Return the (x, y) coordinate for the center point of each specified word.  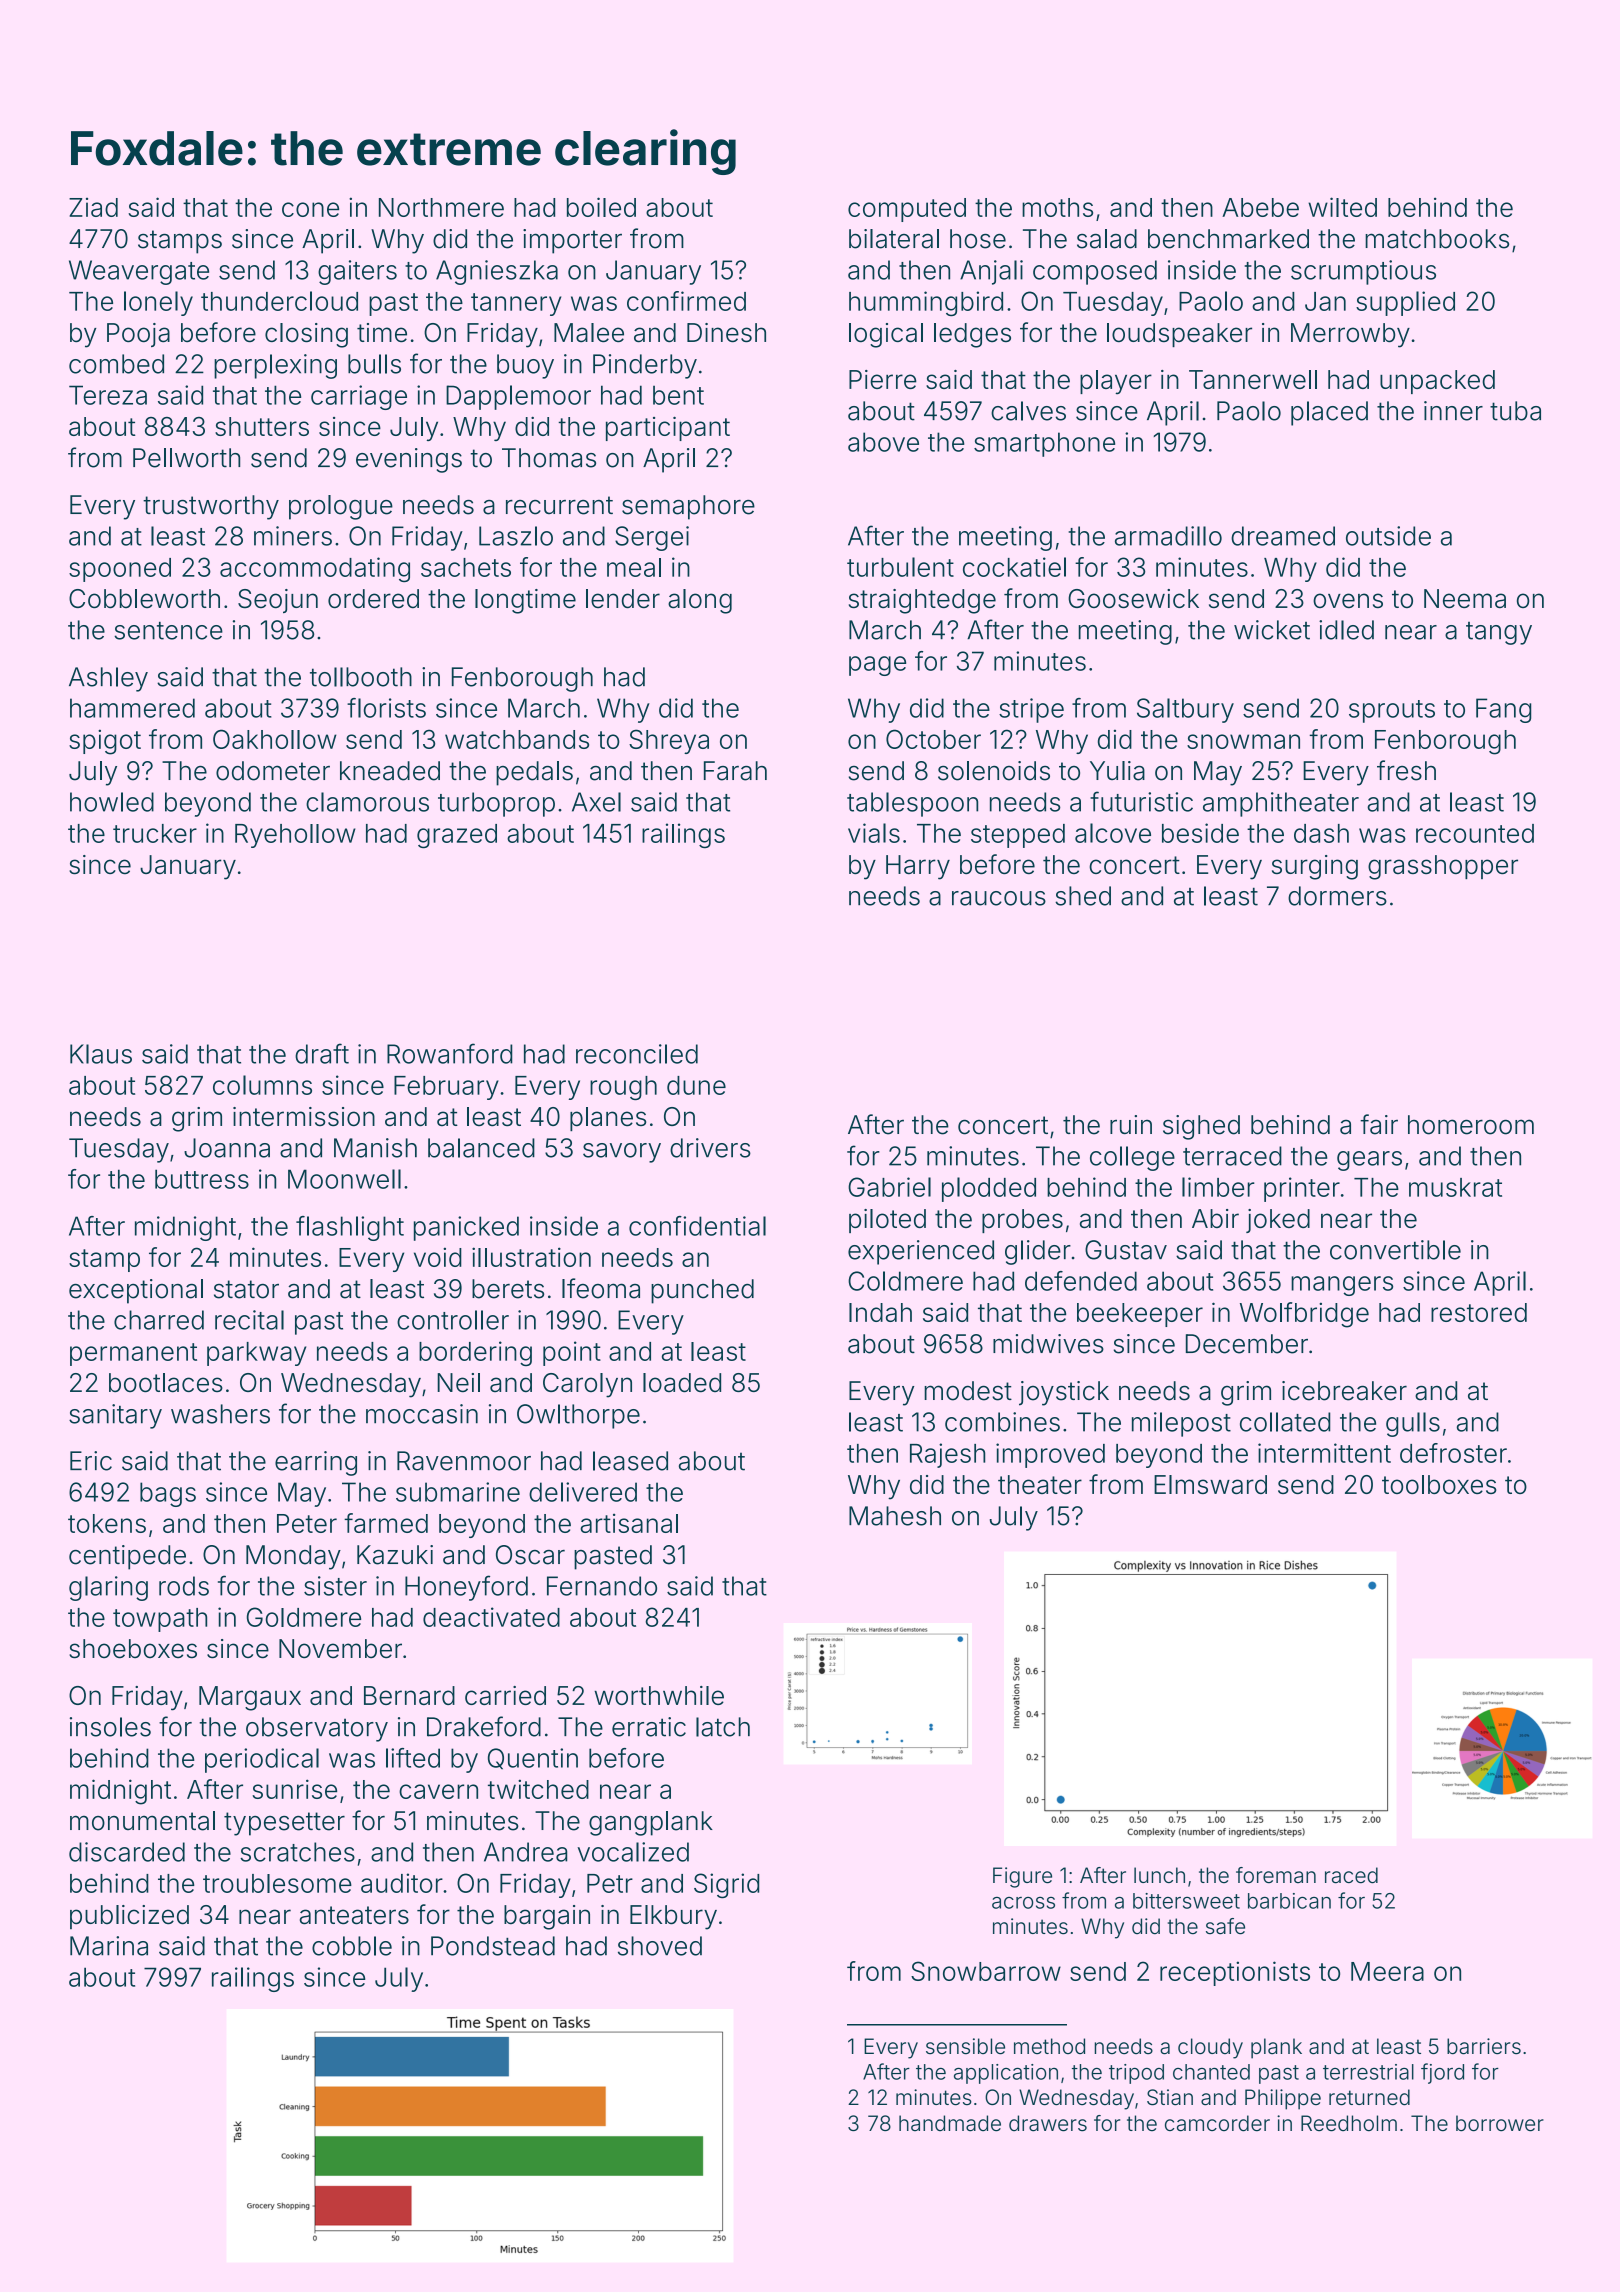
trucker (155, 833)
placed (1329, 413)
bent (678, 395)
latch (723, 1727)
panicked (466, 1228)
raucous (999, 898)
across (1023, 1903)
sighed (1201, 1127)
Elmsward (1210, 1484)
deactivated (491, 1617)
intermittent (1324, 1453)
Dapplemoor (518, 397)
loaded (682, 1382)
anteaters (354, 1915)
